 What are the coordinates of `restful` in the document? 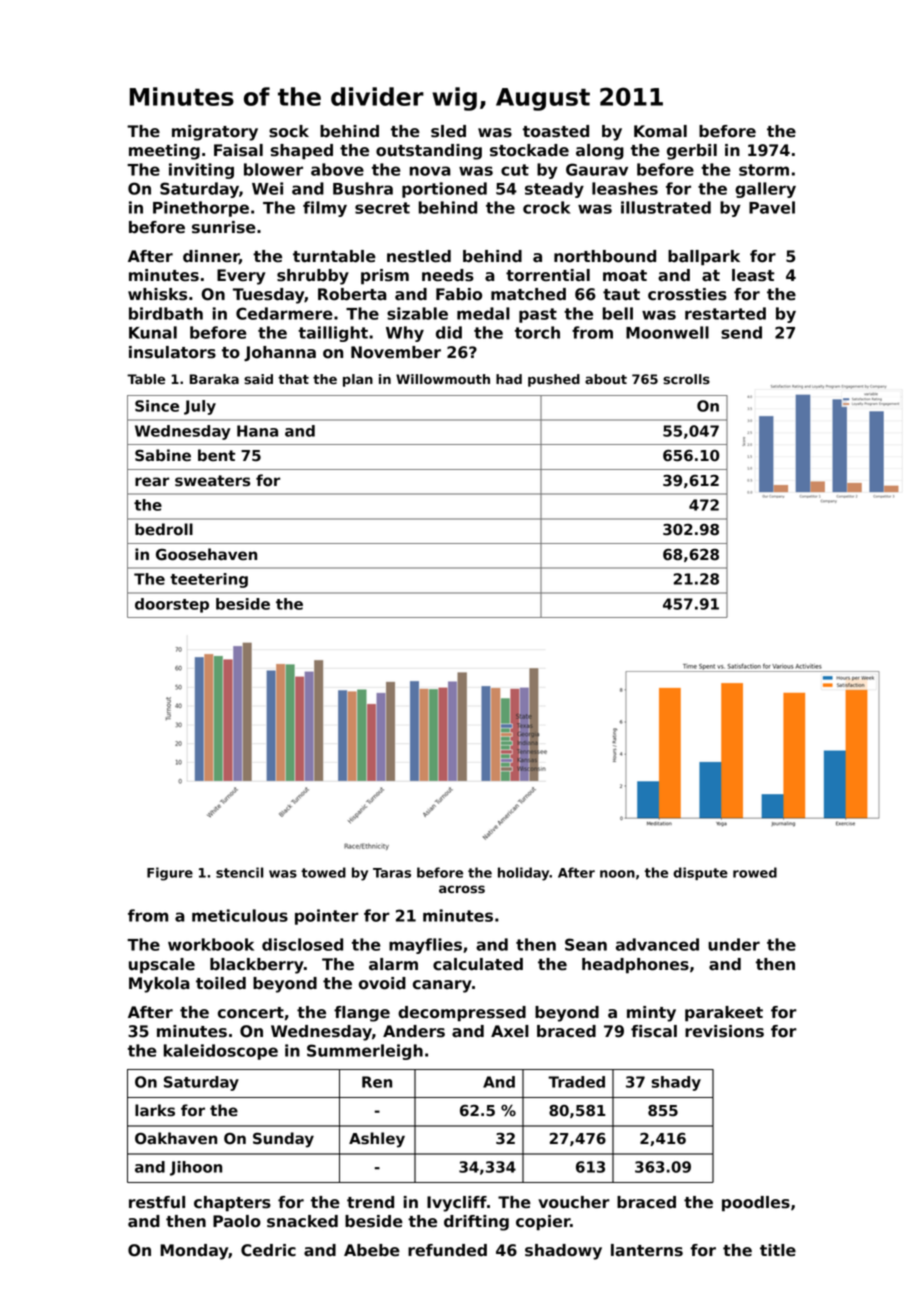 It's located at (157, 1202).
